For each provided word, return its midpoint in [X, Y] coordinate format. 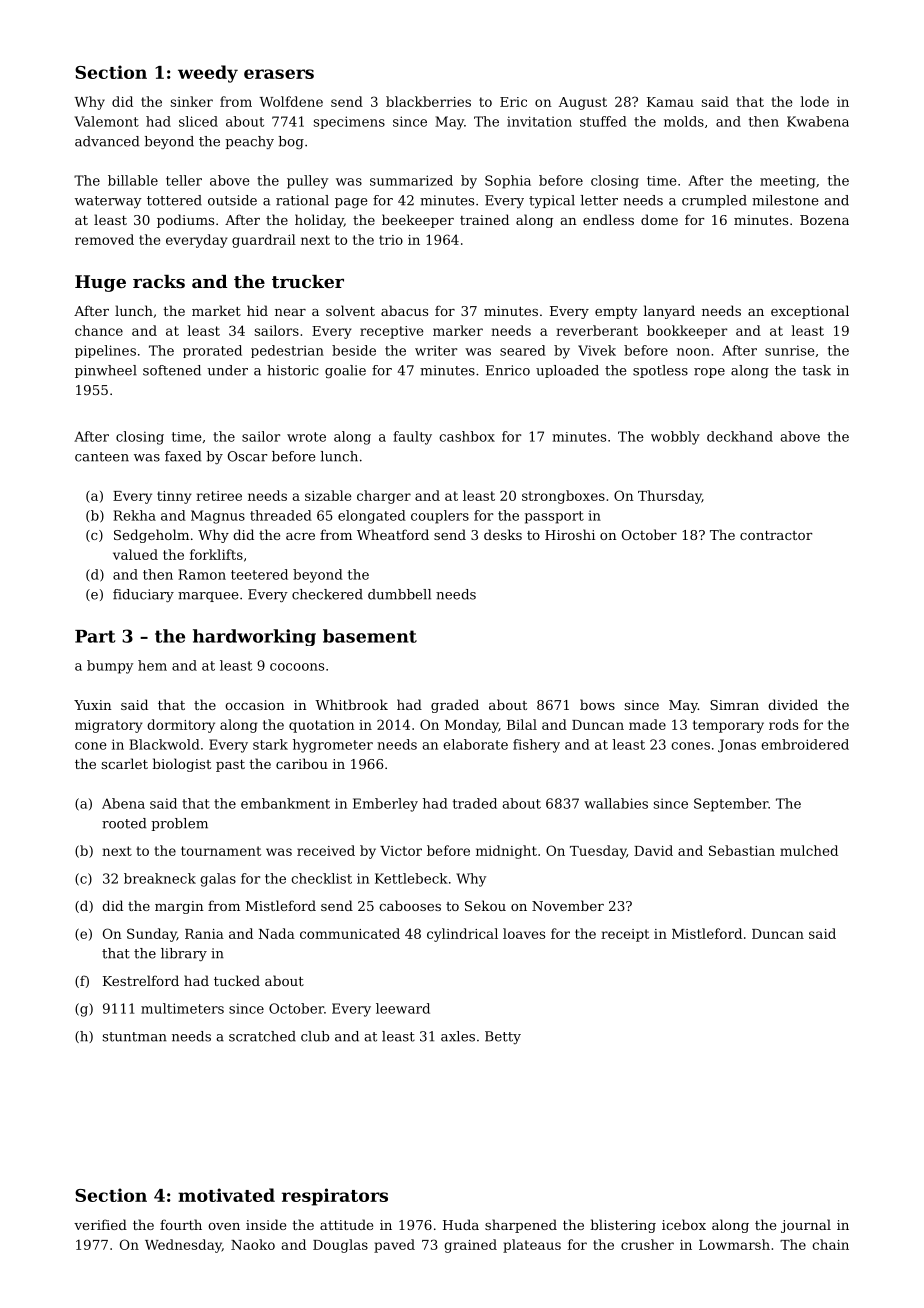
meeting [788, 182]
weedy [208, 74]
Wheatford [393, 534]
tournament [221, 851]
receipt [625, 935]
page [351, 203]
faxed [183, 456]
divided [793, 704]
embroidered [805, 744]
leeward [403, 1008]
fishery [536, 746]
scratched [262, 1036]
